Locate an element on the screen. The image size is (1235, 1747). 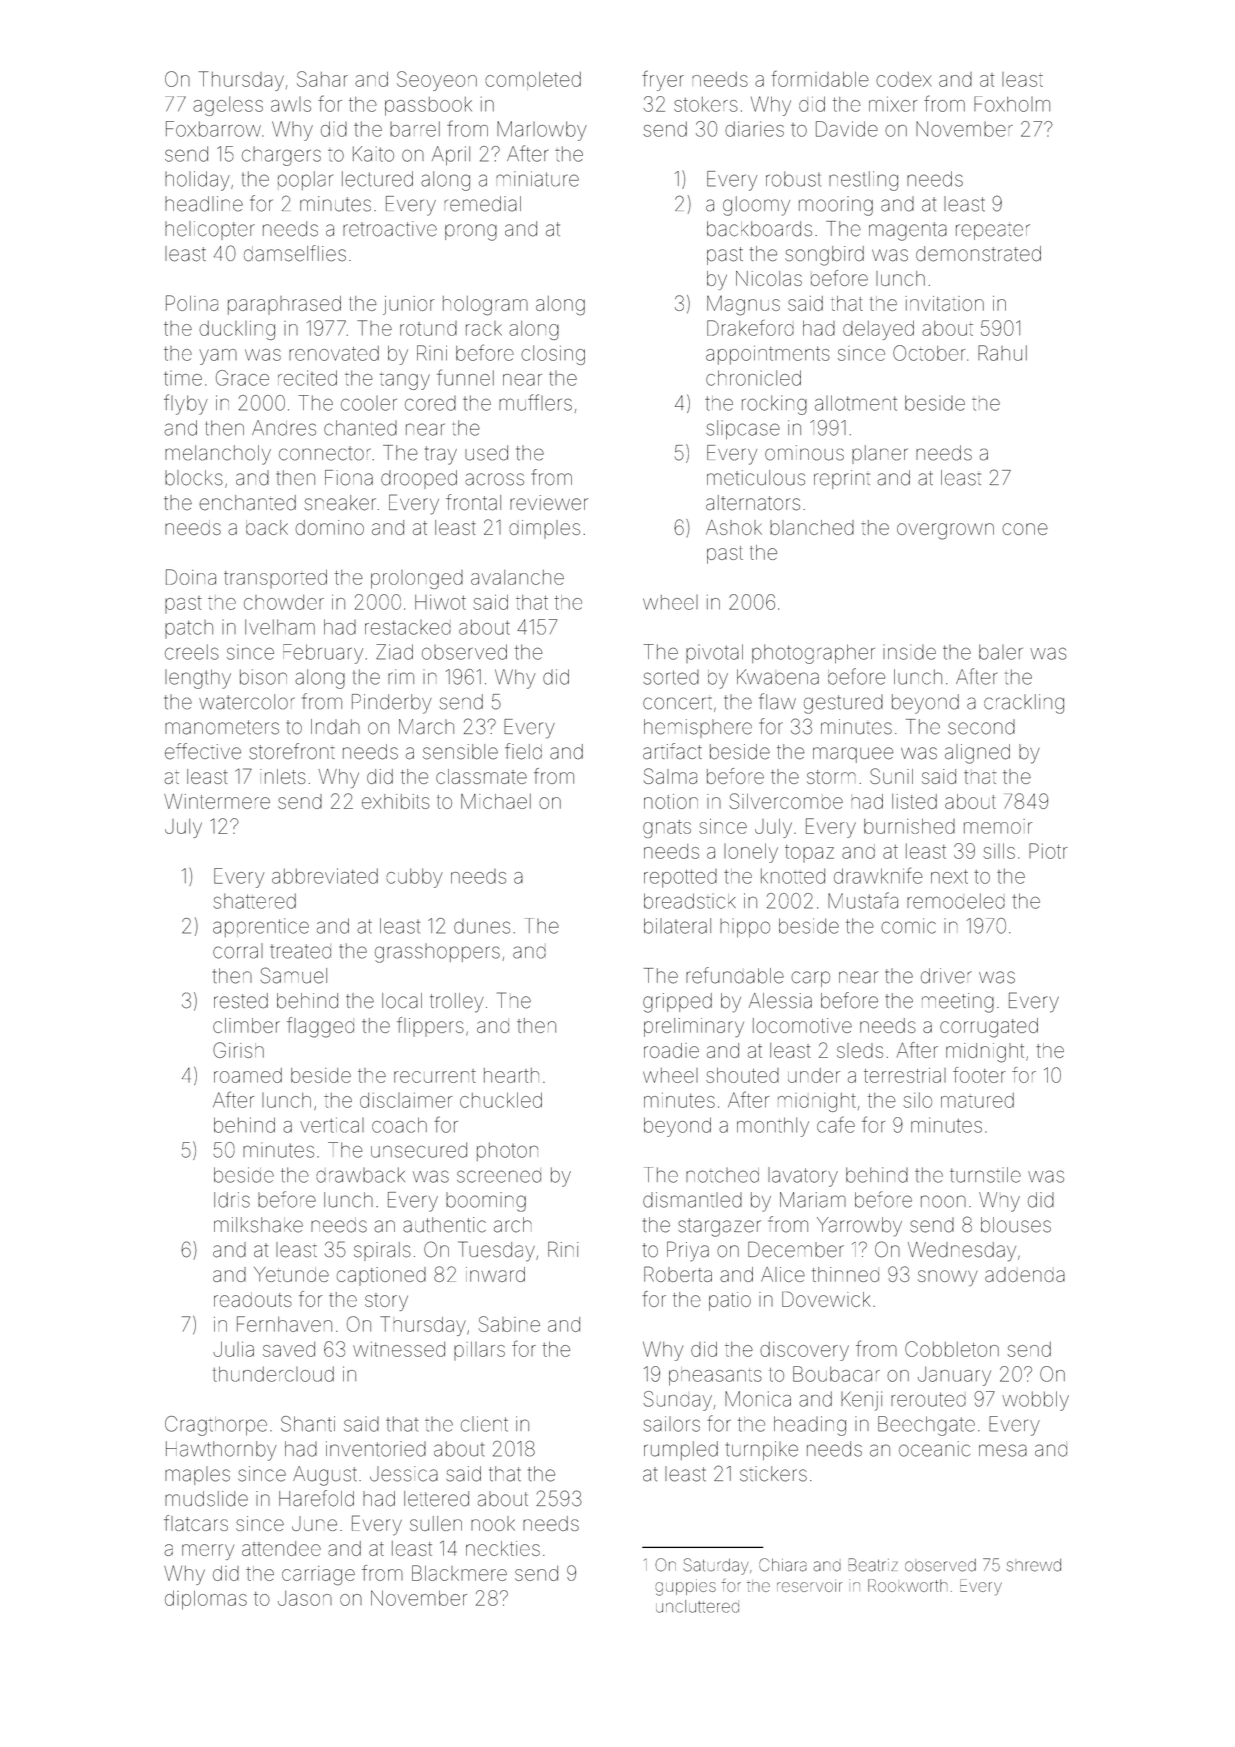
slipcase is located at coordinates (743, 429).
